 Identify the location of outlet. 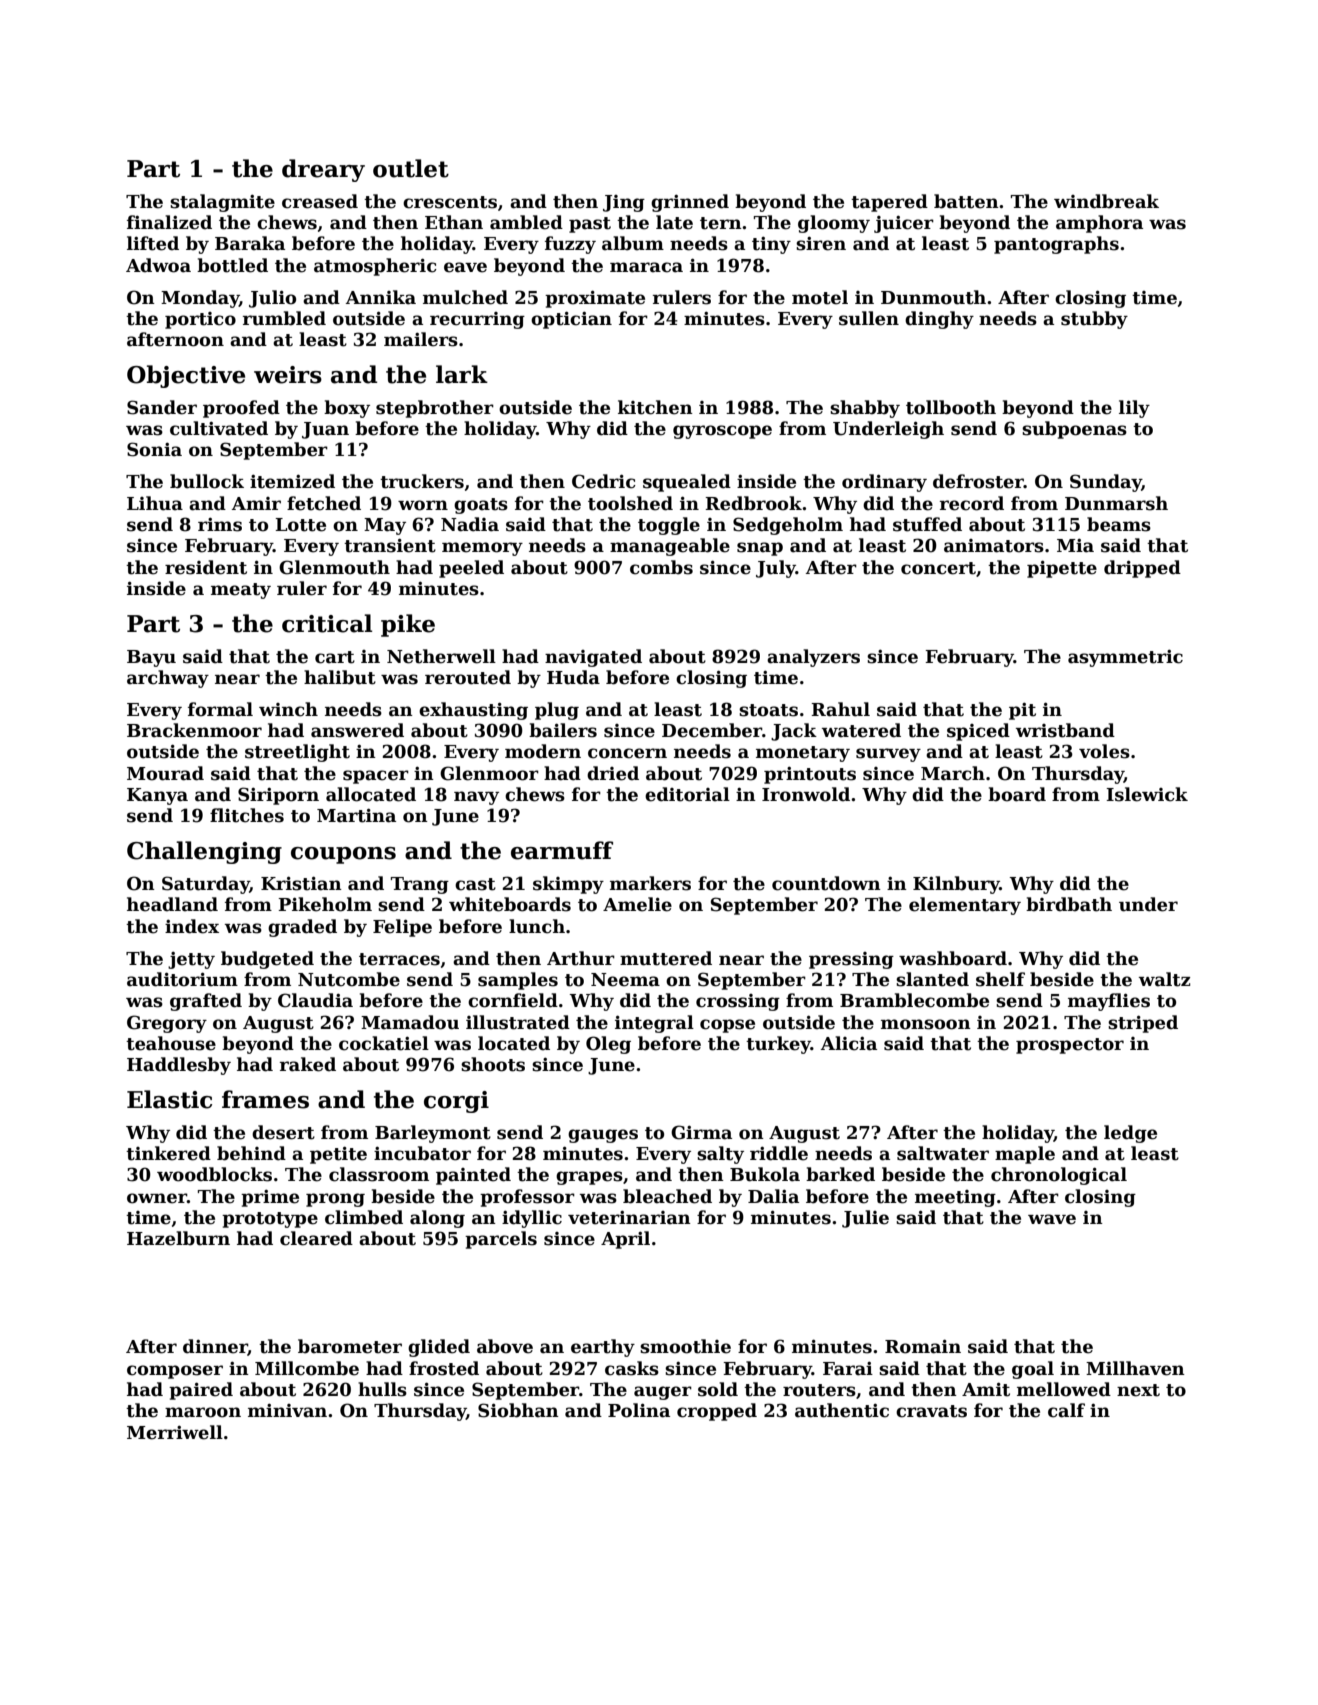
(411, 168).
